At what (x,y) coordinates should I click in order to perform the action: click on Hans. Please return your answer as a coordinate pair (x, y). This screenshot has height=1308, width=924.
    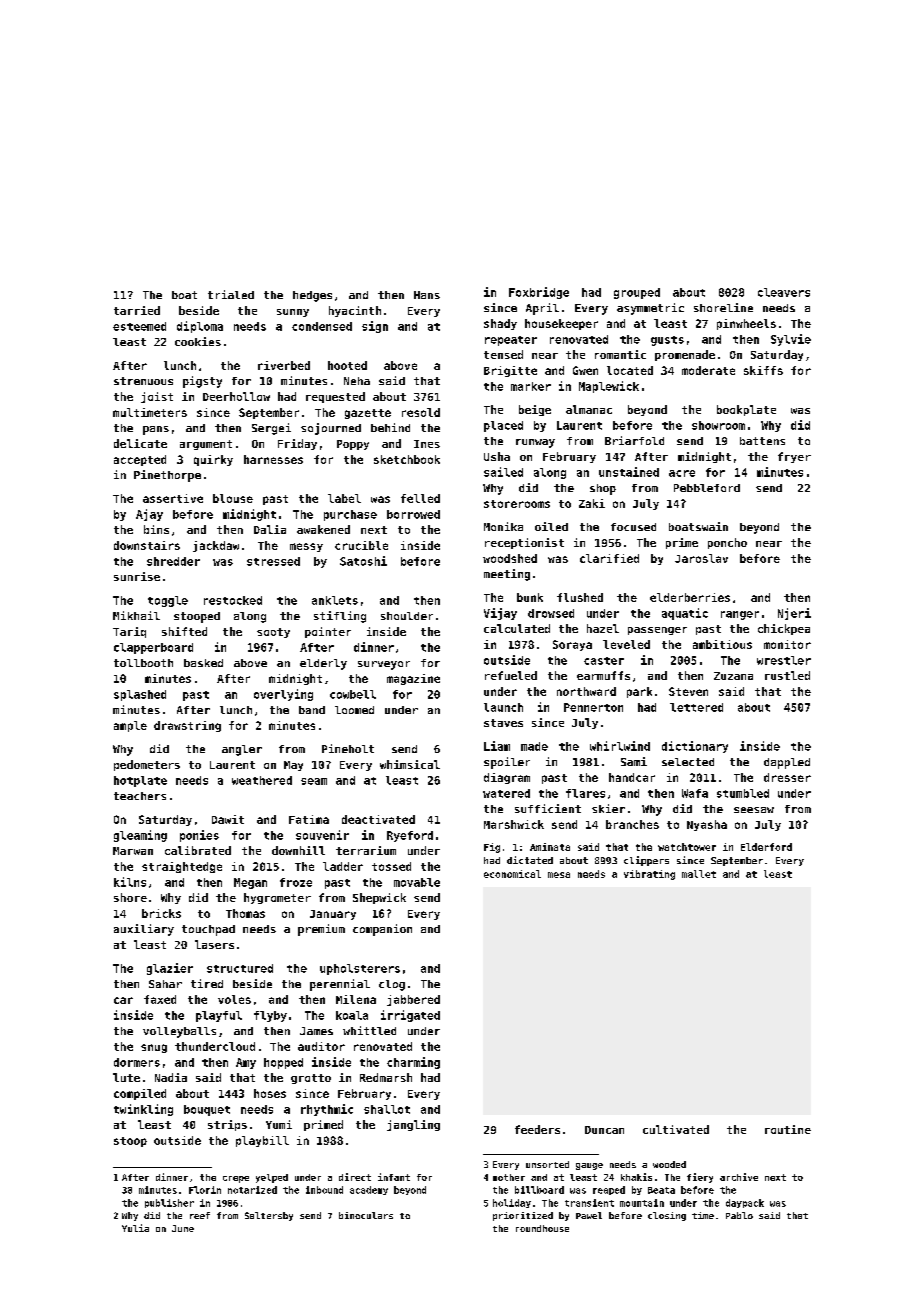
    Looking at the image, I should click on (427, 295).
